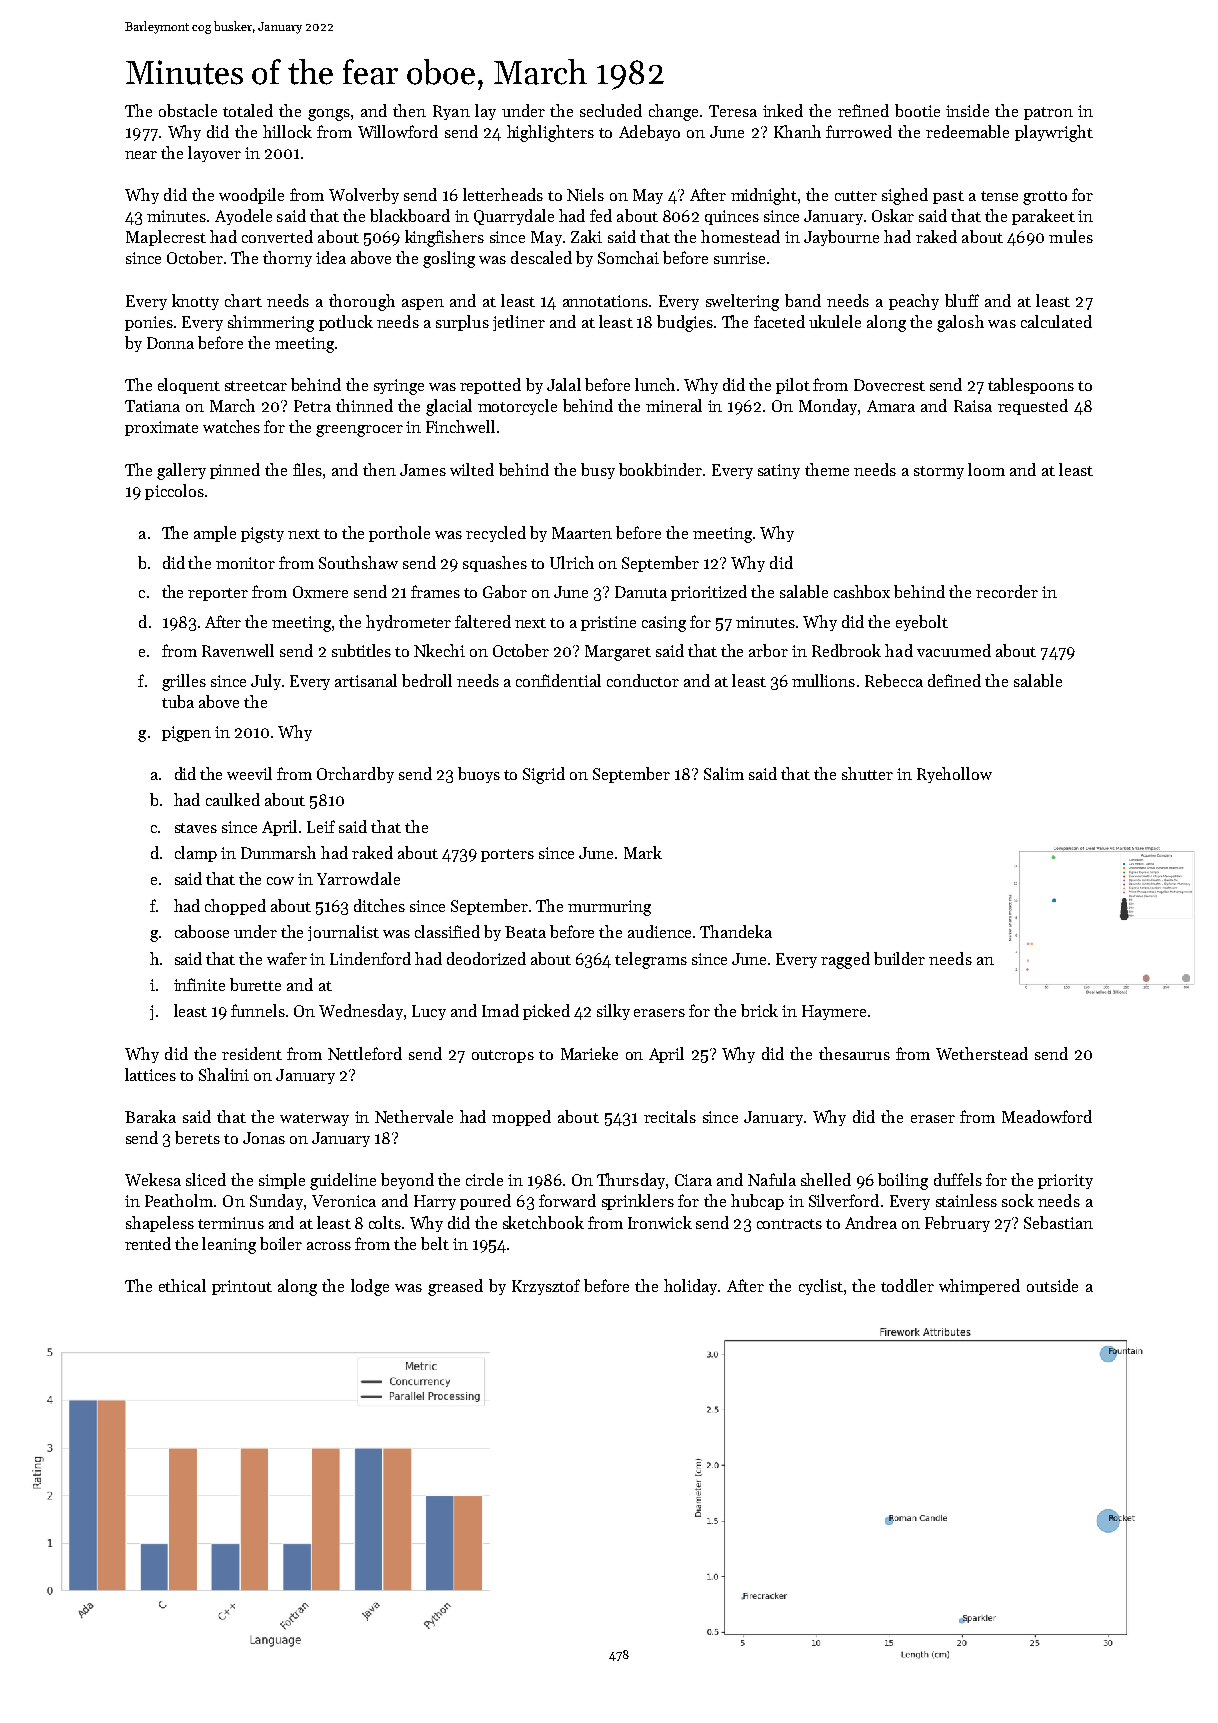 This screenshot has height=1723, width=1218. Describe the element at coordinates (660, 469) in the screenshot. I see `bookbinder` at that location.
